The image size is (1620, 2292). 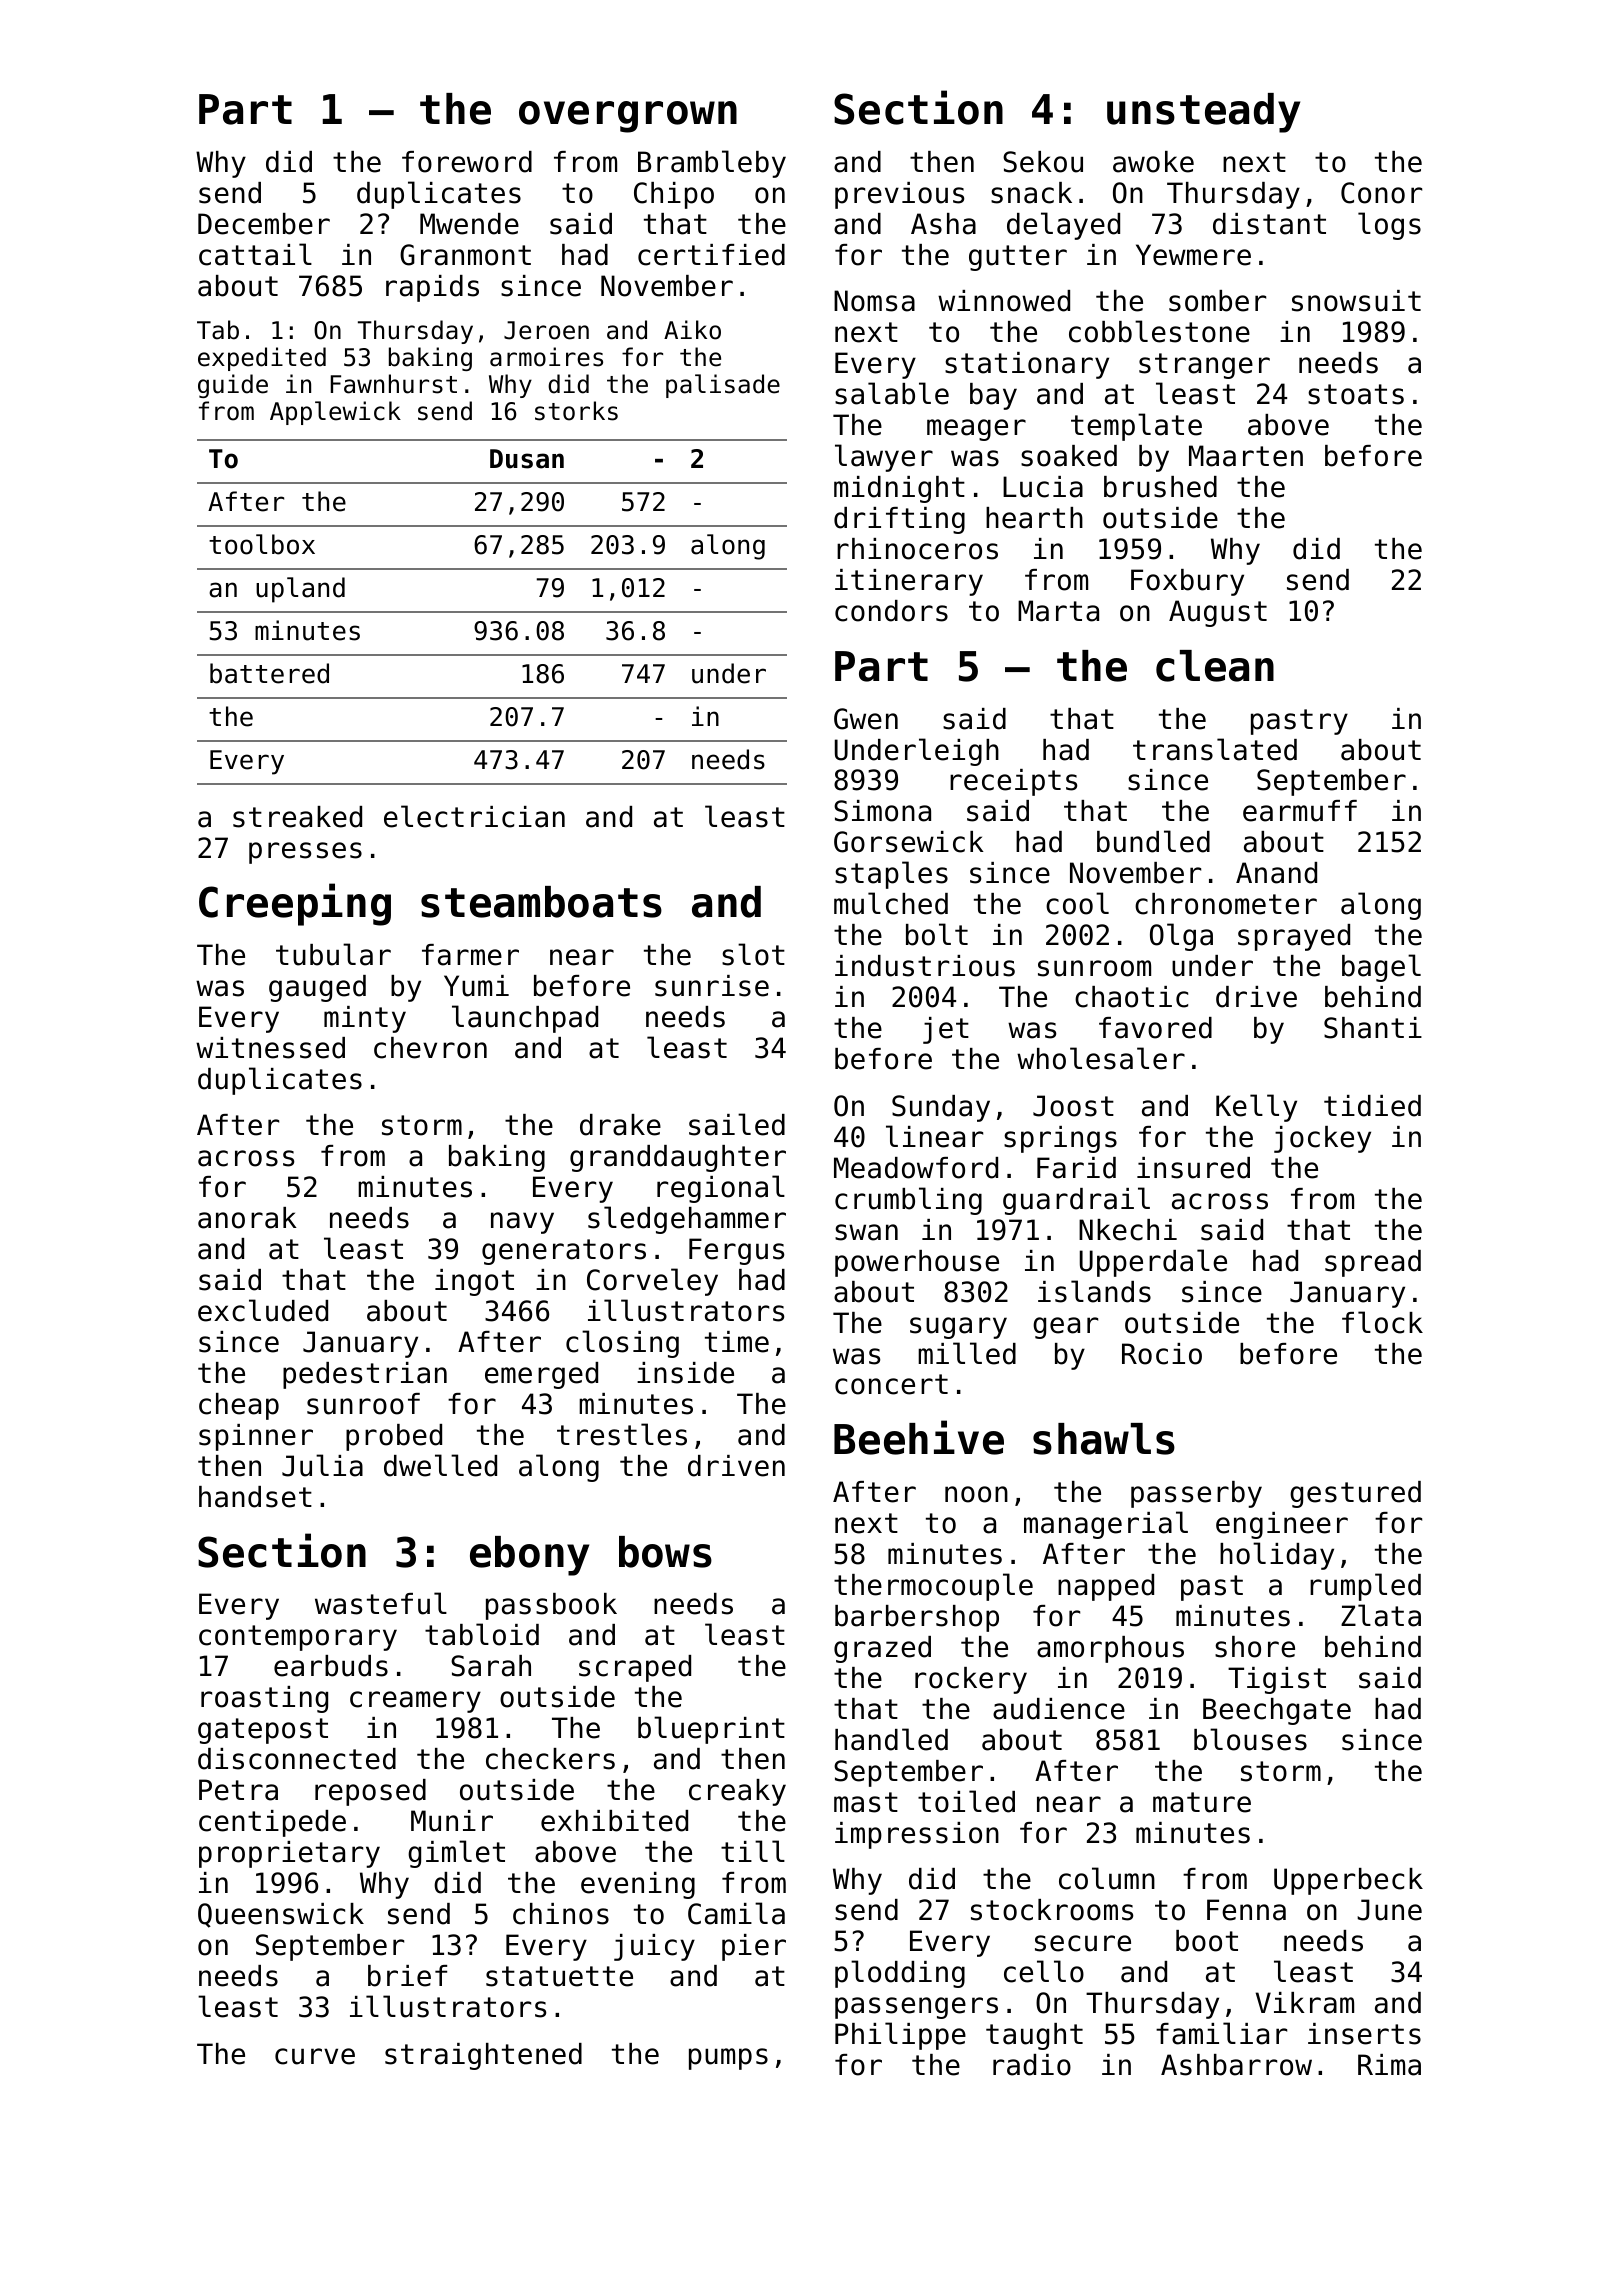 What do you see at coordinates (456, 1854) in the screenshot?
I see `gimlet` at bounding box center [456, 1854].
